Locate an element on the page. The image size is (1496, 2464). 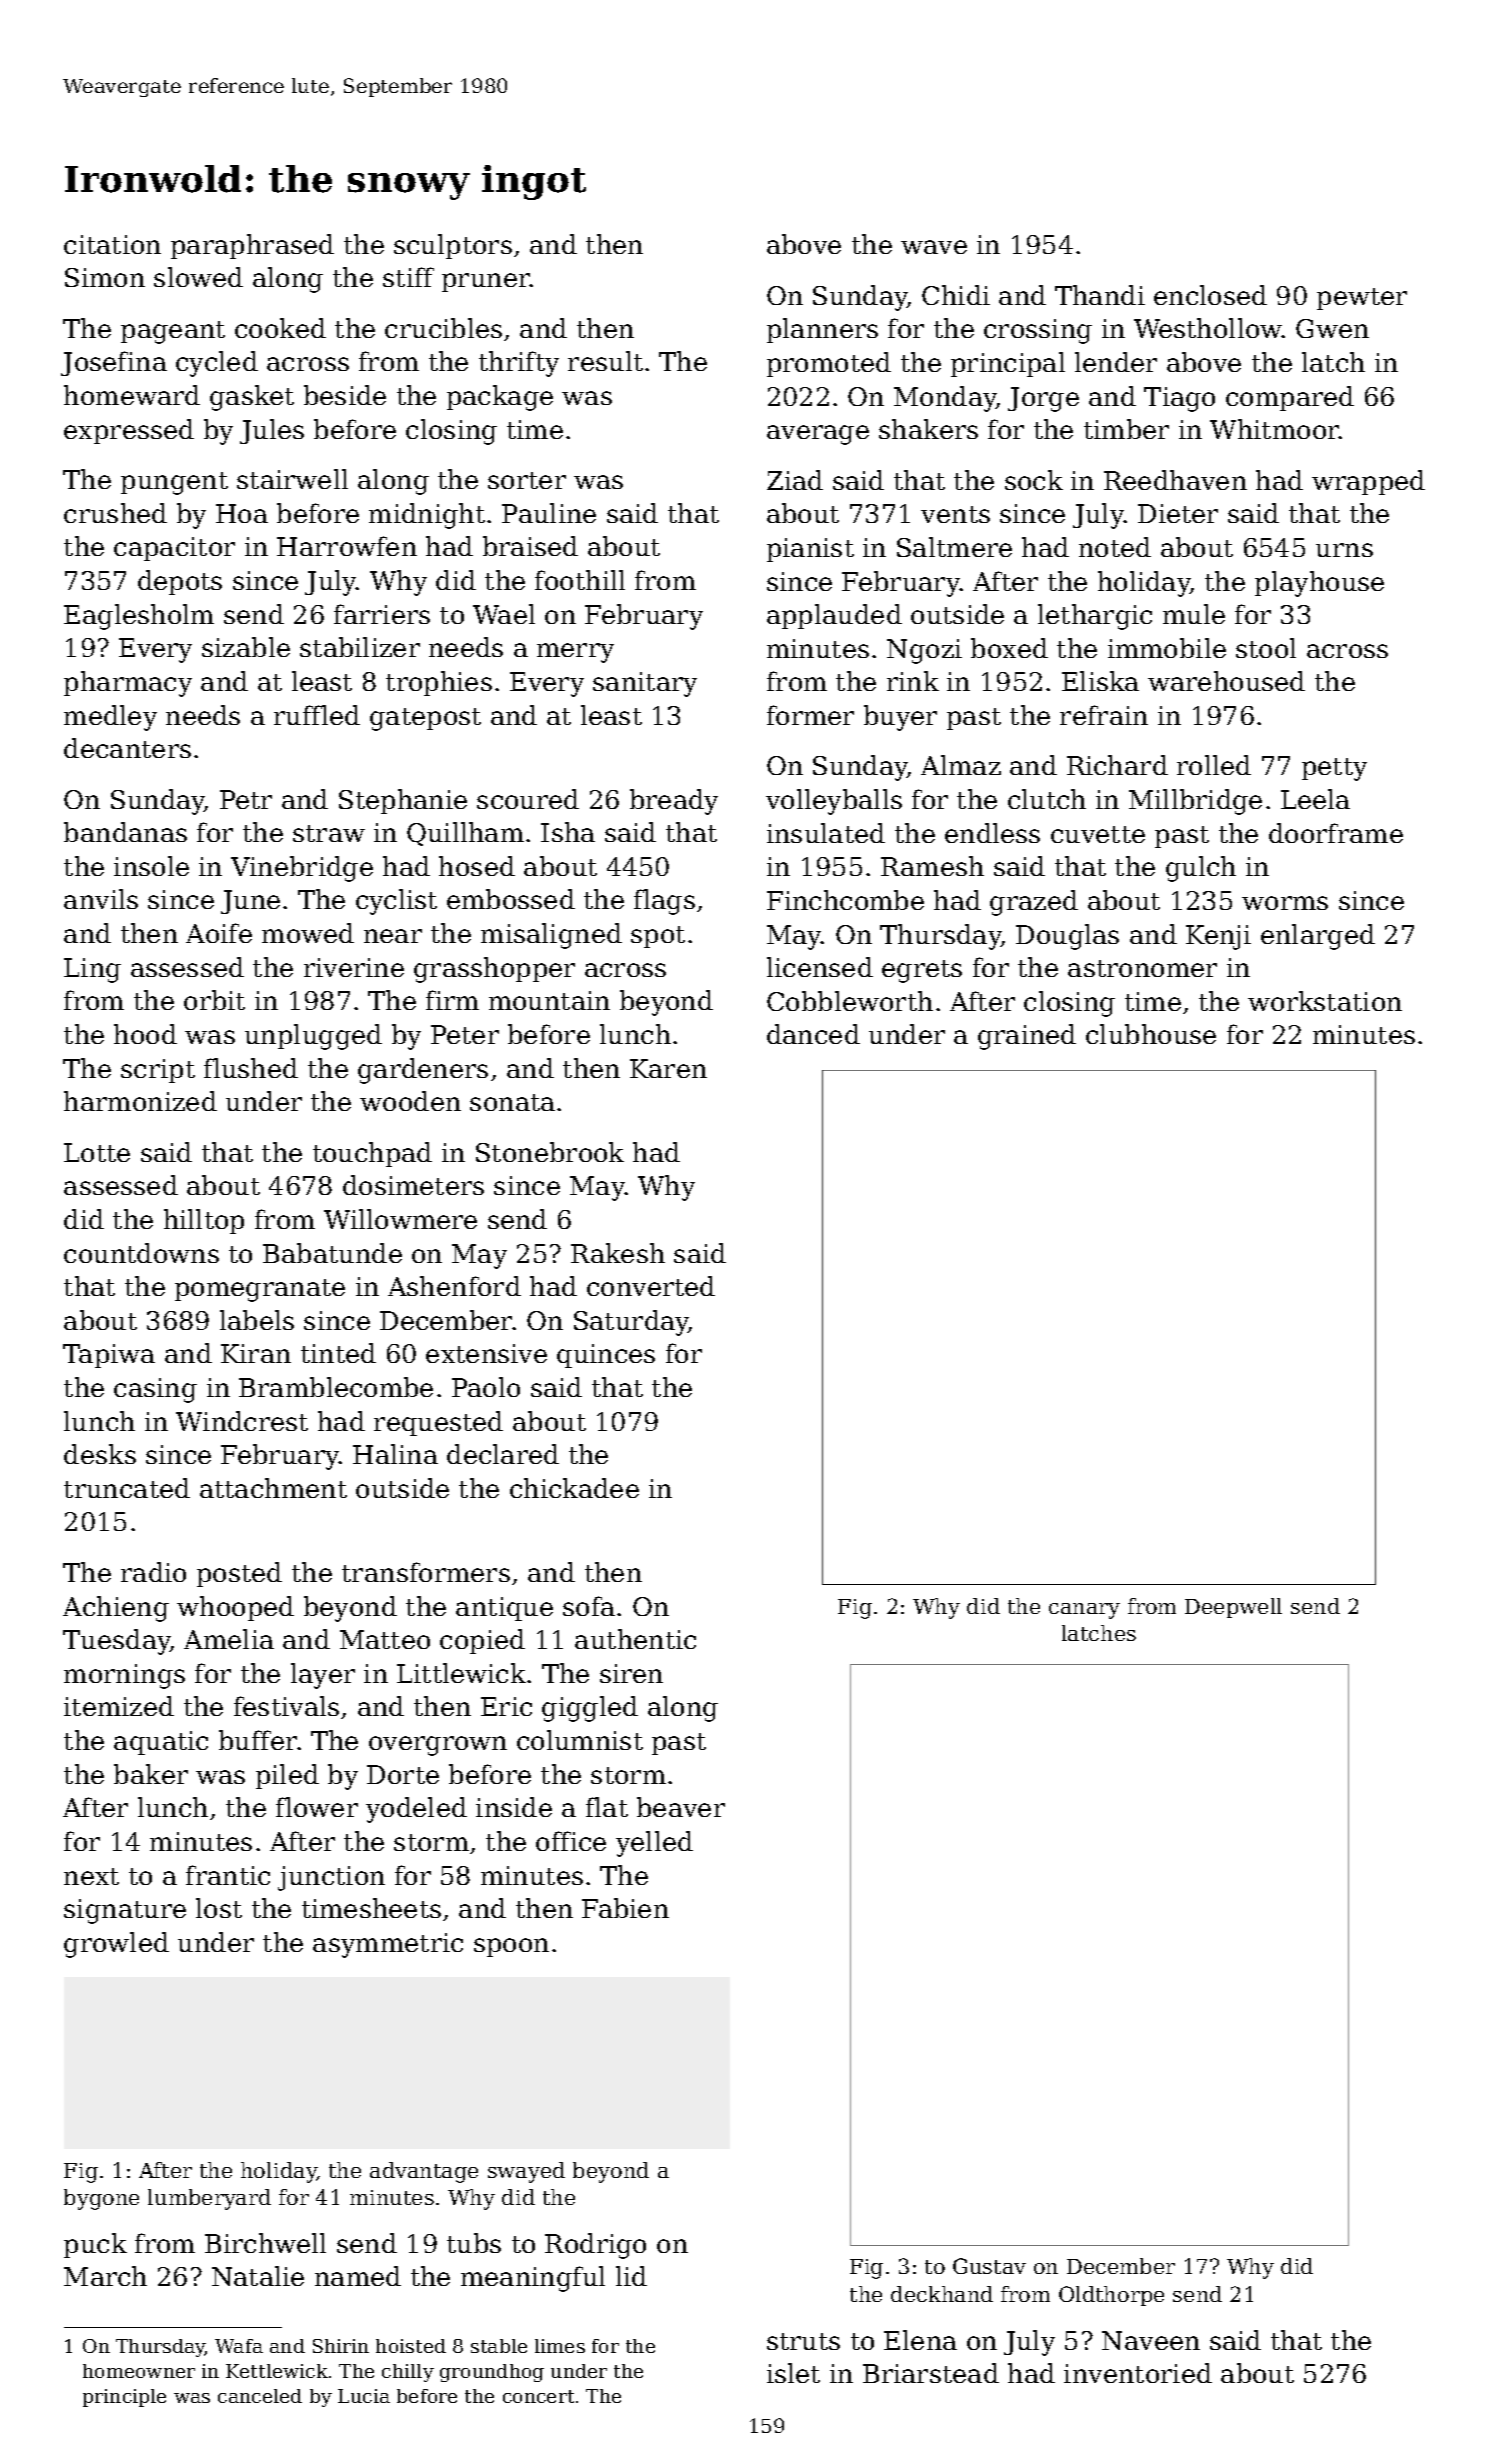
pewter is located at coordinates (1362, 299).
